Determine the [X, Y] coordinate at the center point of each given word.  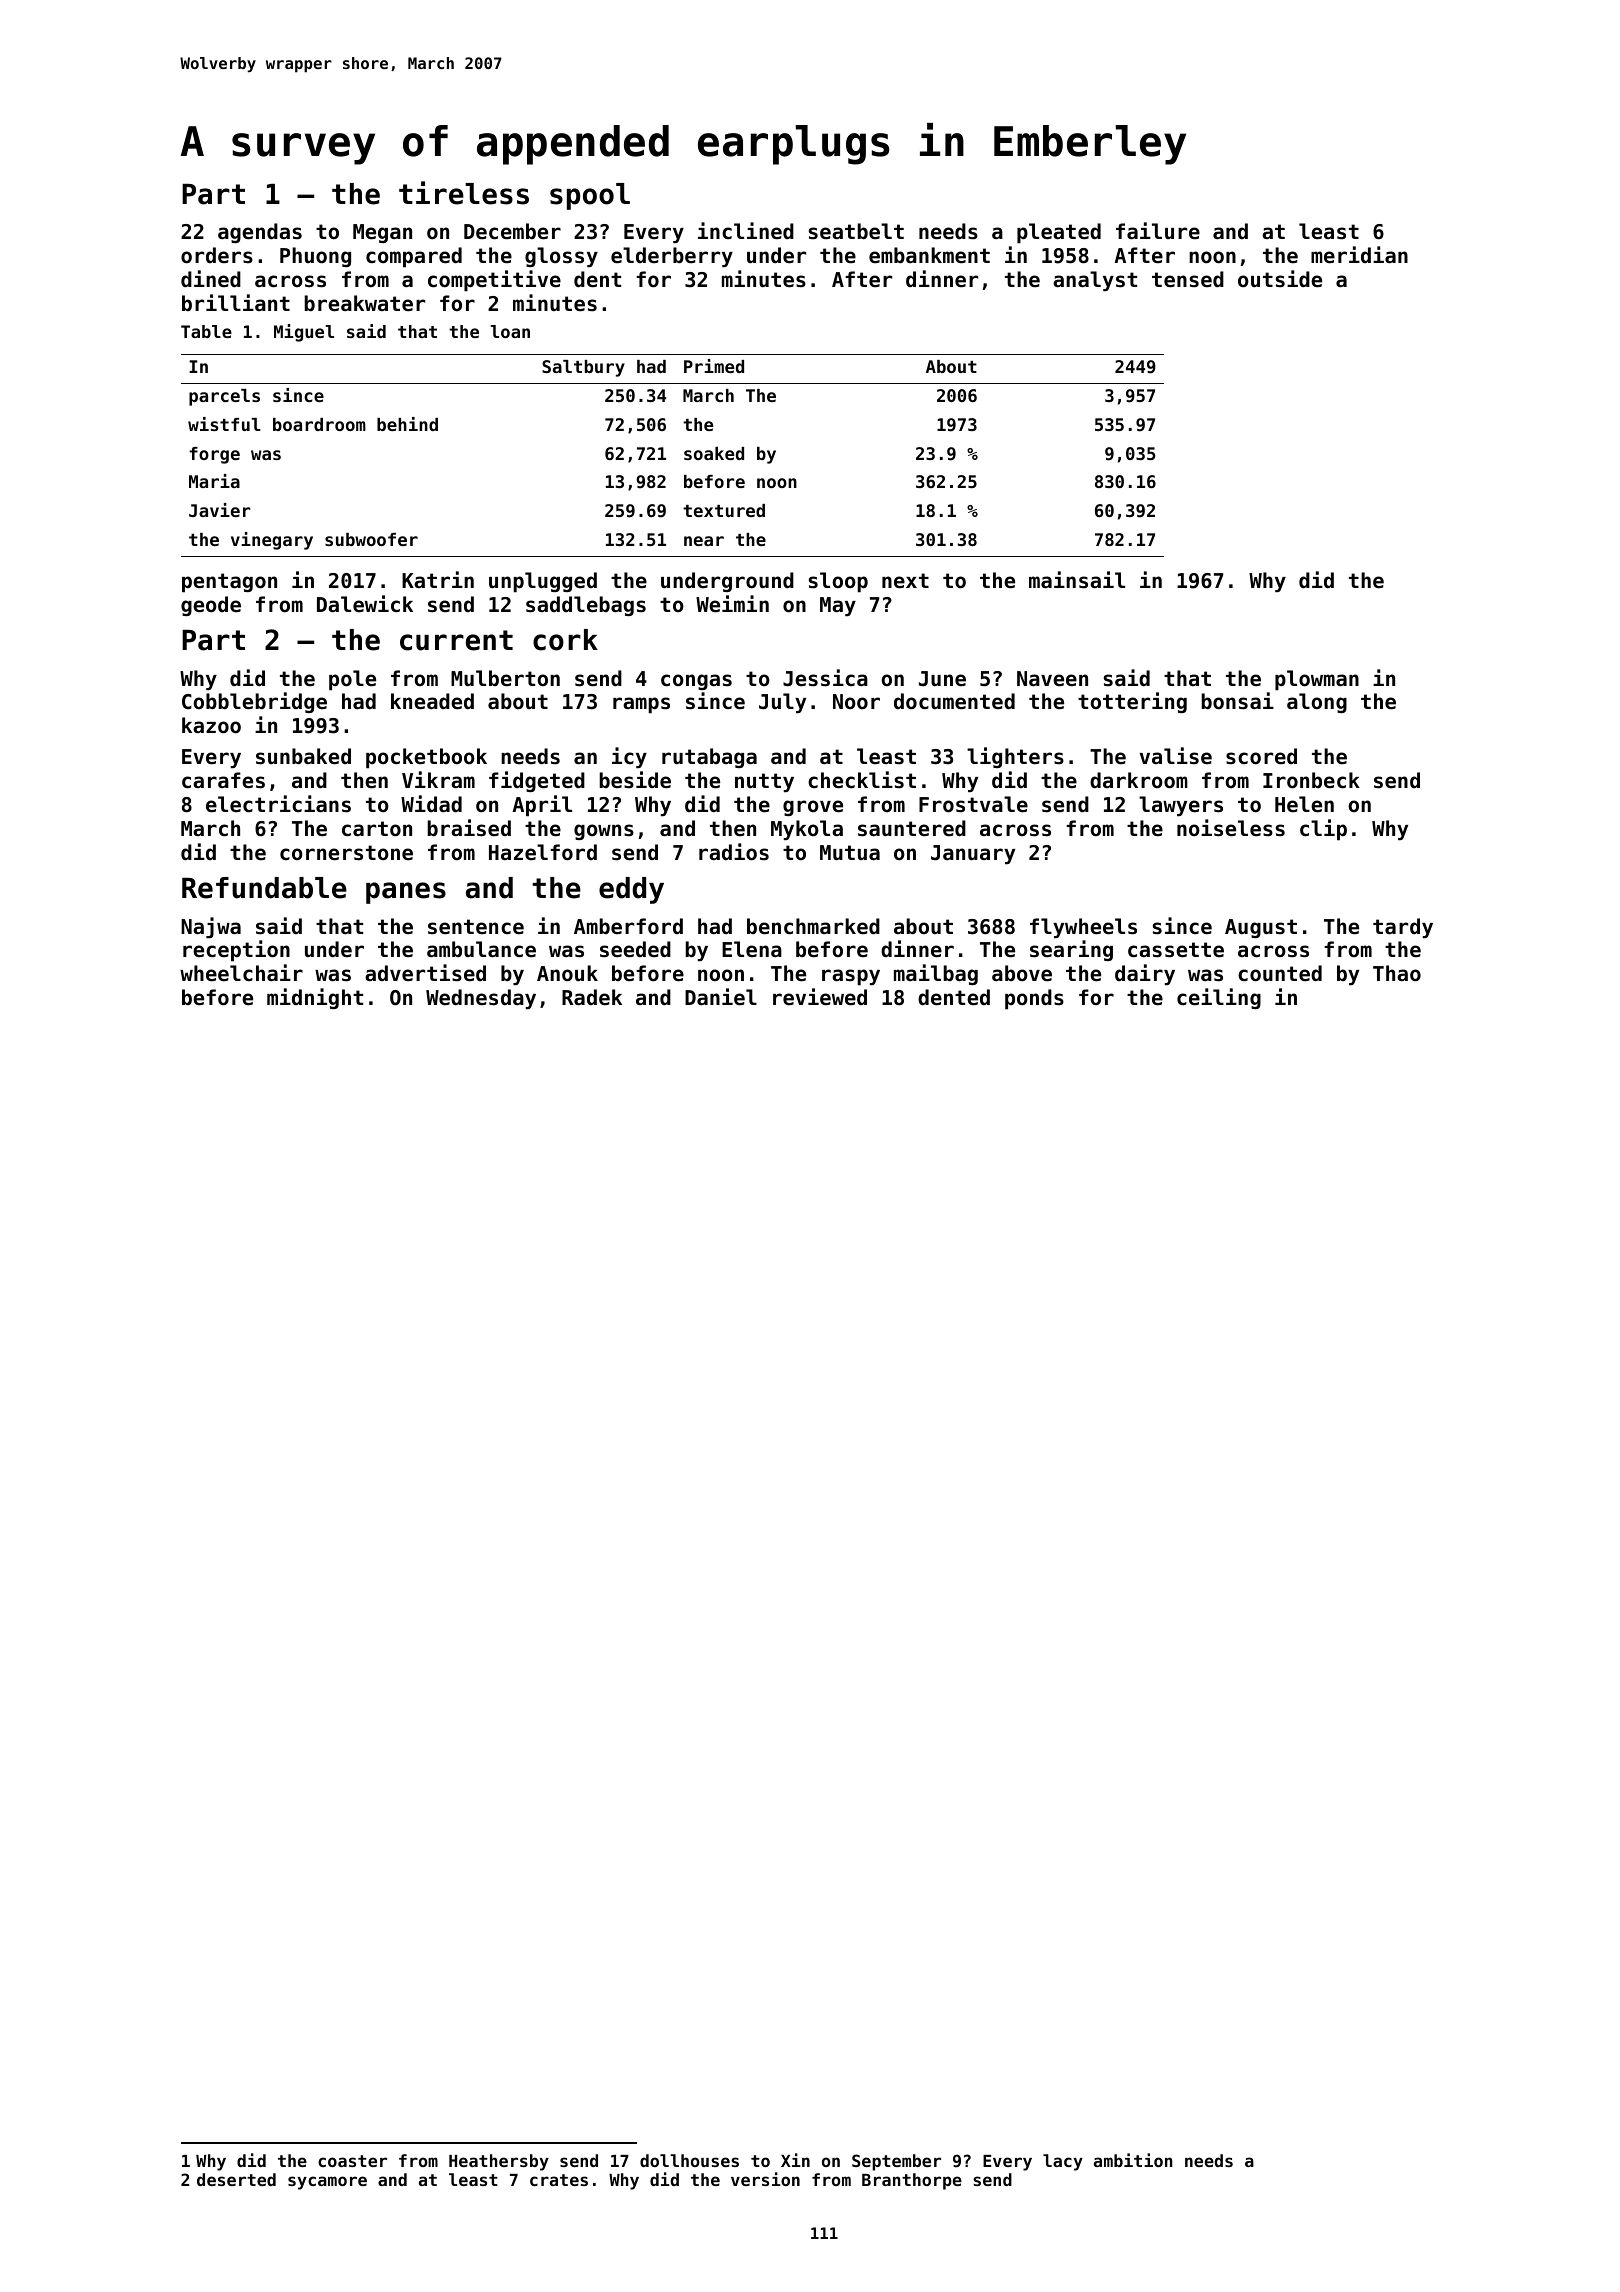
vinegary [272, 541]
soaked [714, 453]
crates [559, 2180]
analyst [1095, 281]
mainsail [1077, 580]
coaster [352, 2161]
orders [217, 255]
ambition [1133, 2160]
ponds [1034, 999]
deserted [236, 2179]
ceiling [1219, 998]
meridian [1359, 255]
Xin [795, 2160]
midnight [315, 998]
